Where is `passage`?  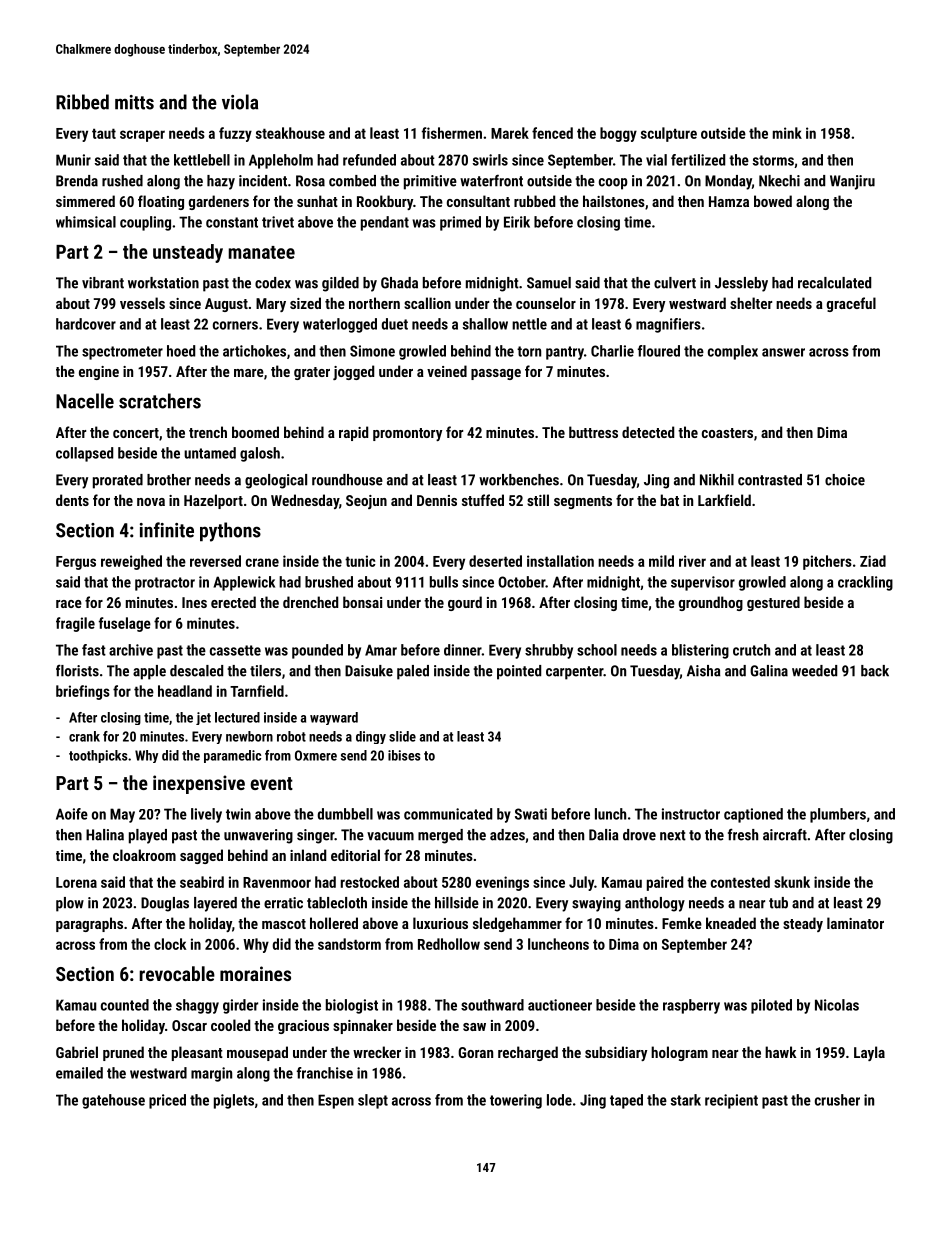 passage is located at coordinates (496, 374).
